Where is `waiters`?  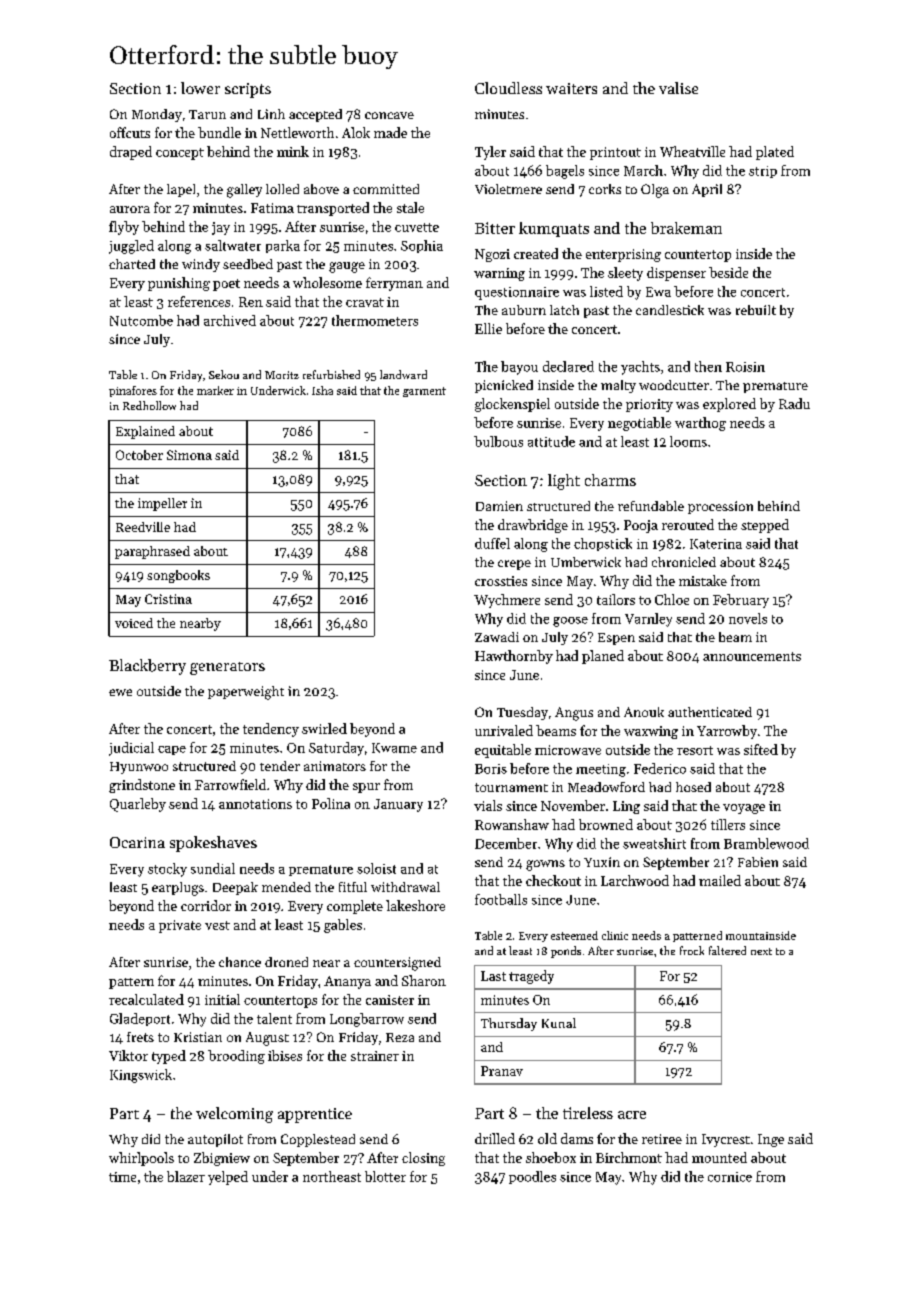 waiters is located at coordinates (571, 88).
